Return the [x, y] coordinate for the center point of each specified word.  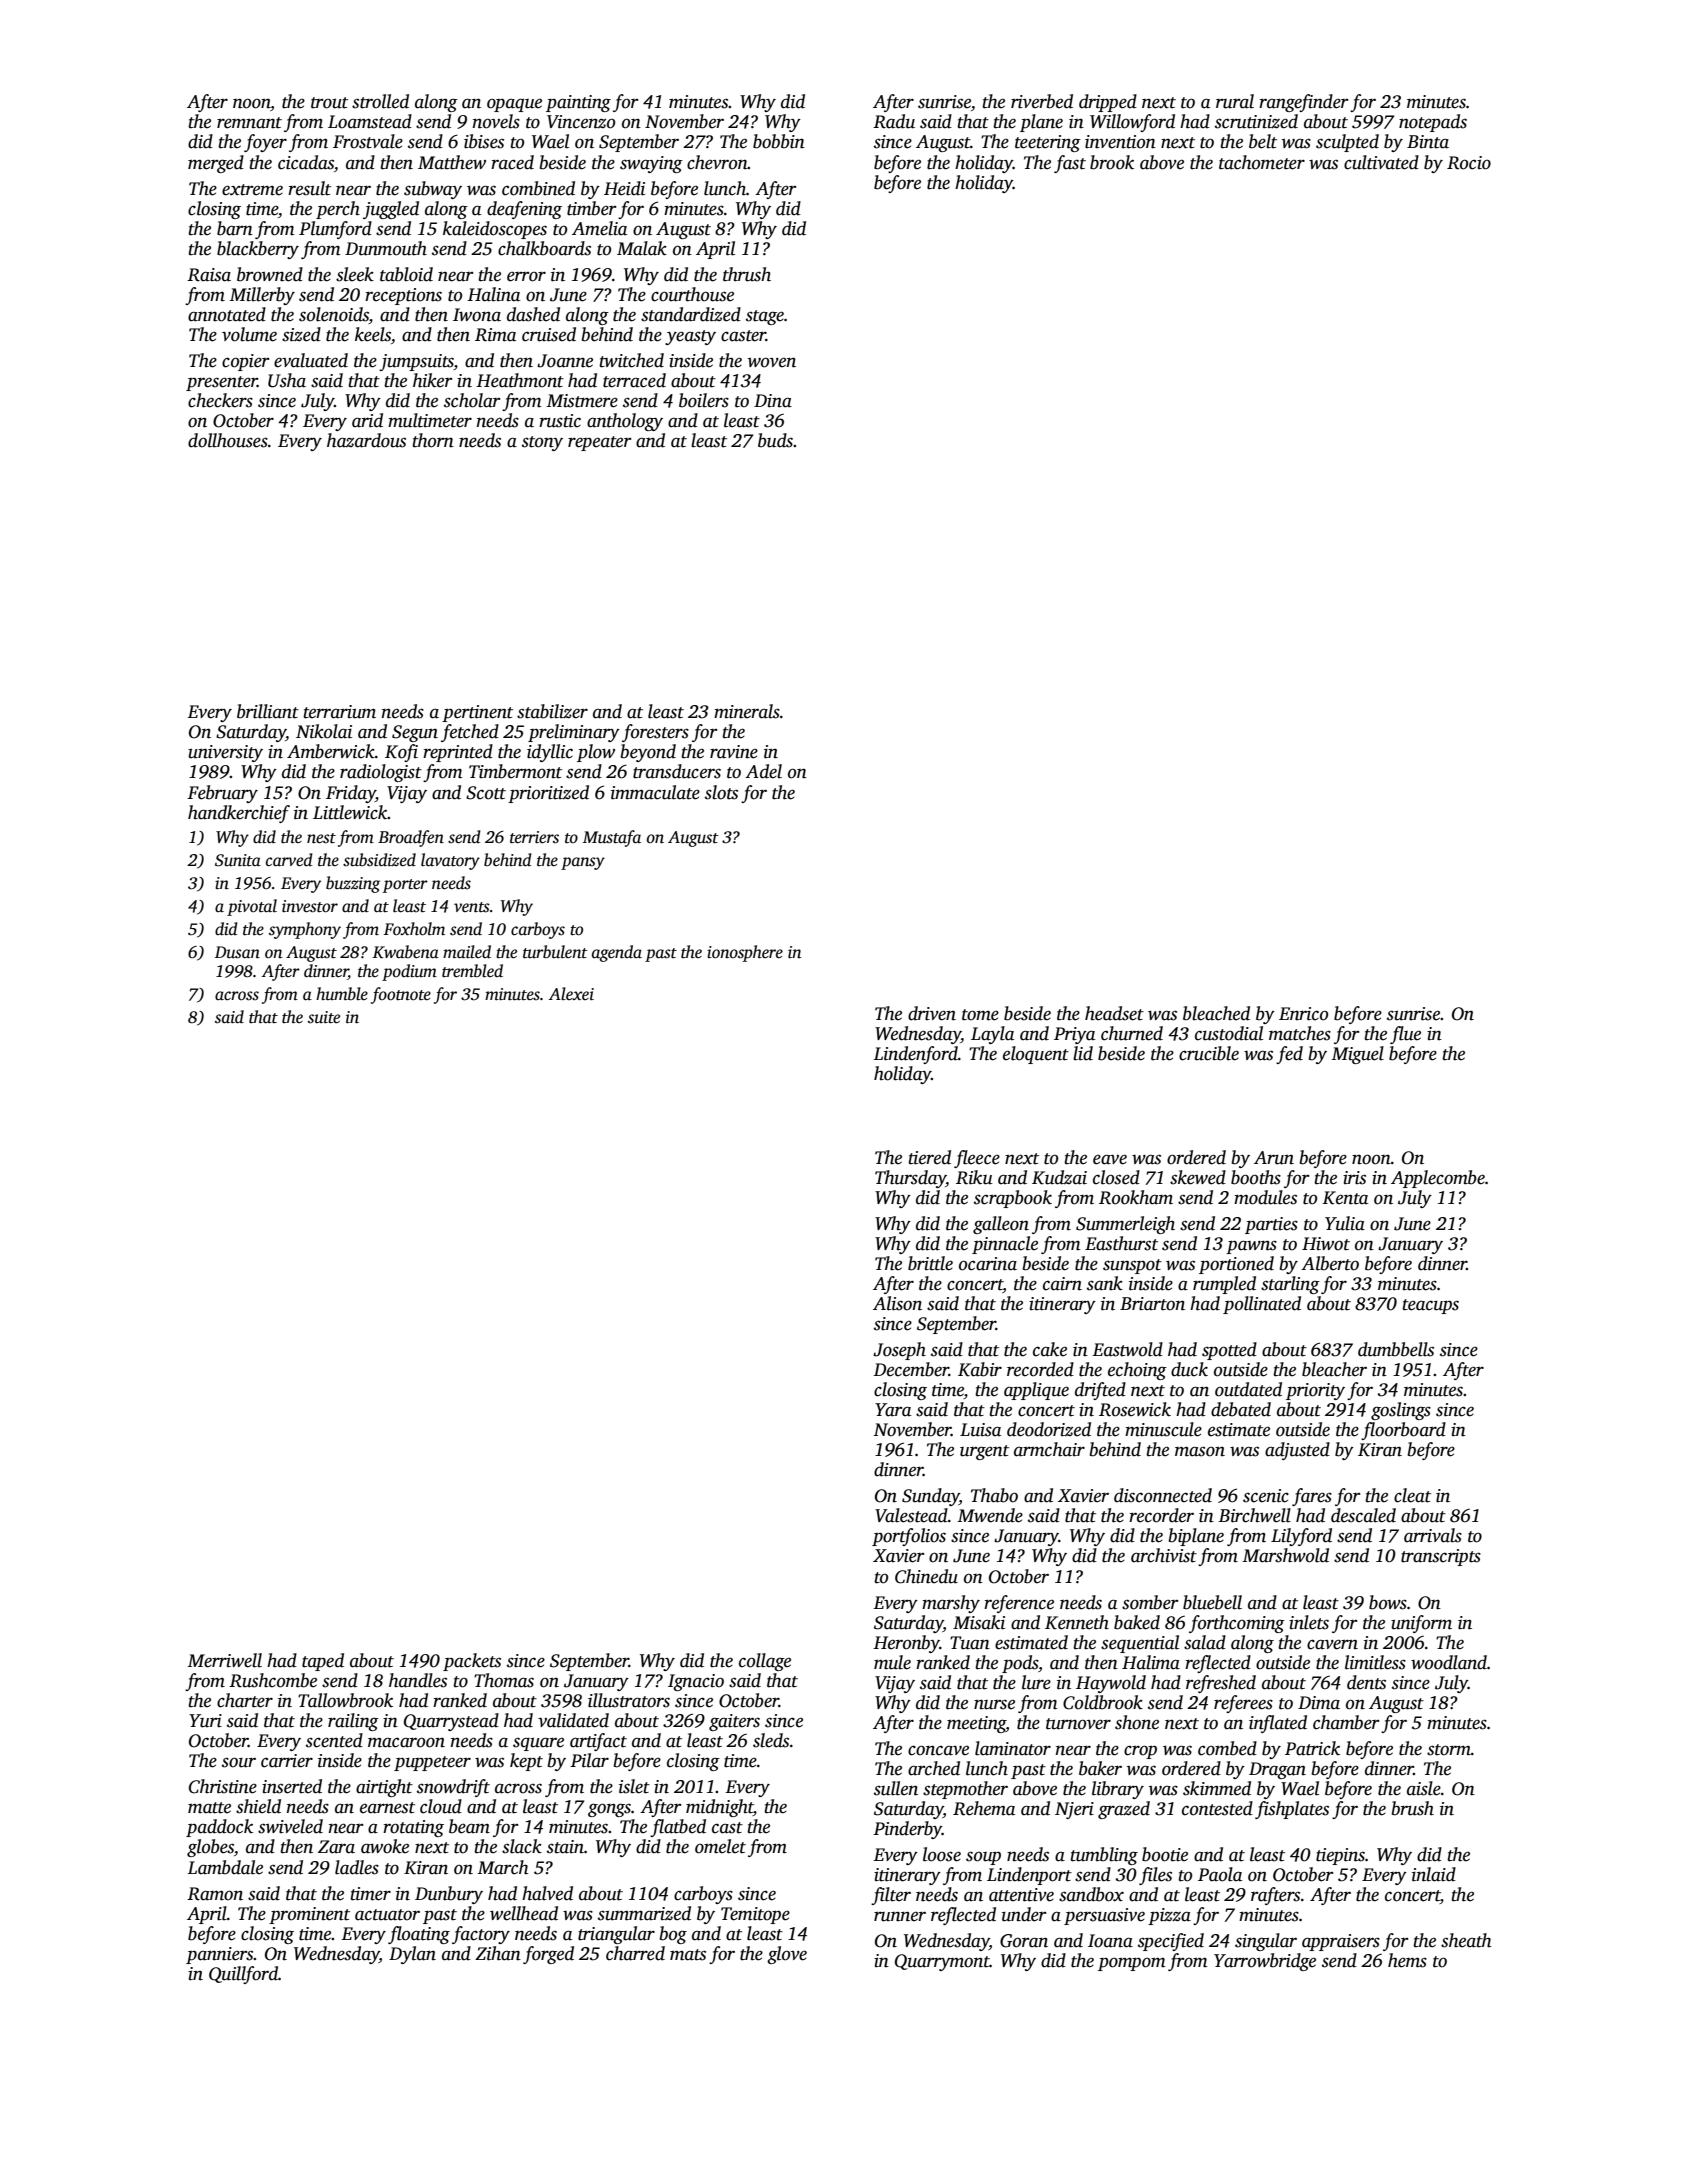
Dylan [412, 1955]
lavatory [450, 861]
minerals [747, 711]
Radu [894, 121]
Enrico [1303, 1014]
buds [775, 440]
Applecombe [1438, 1179]
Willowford [1132, 123]
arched [934, 1768]
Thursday [910, 1179]
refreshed [1221, 1684]
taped [323, 1662]
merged [216, 164]
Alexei [571, 993]
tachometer [1262, 162]
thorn [433, 440]
